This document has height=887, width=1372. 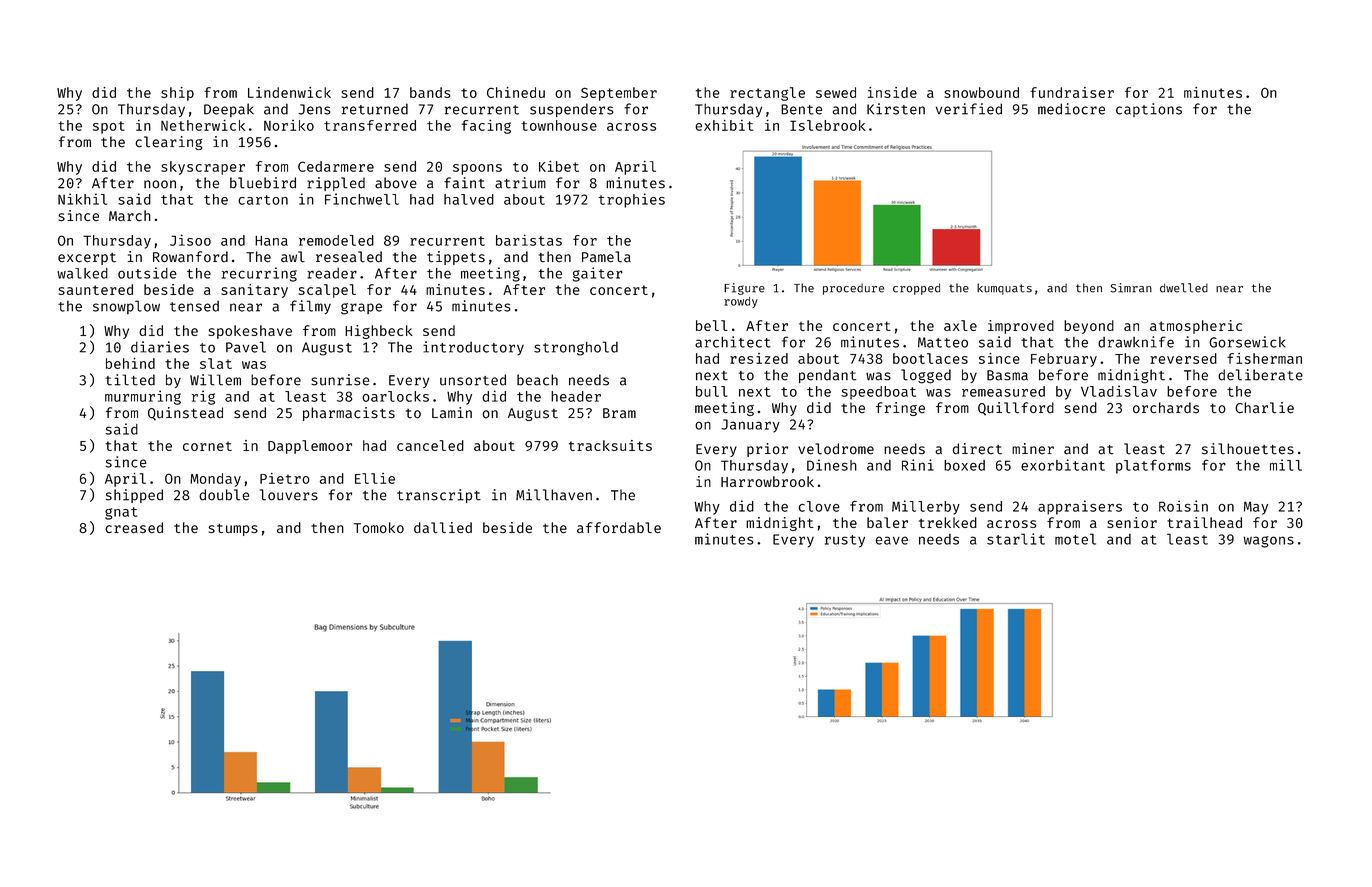 I want to click on Bente, so click(x=801, y=109).
